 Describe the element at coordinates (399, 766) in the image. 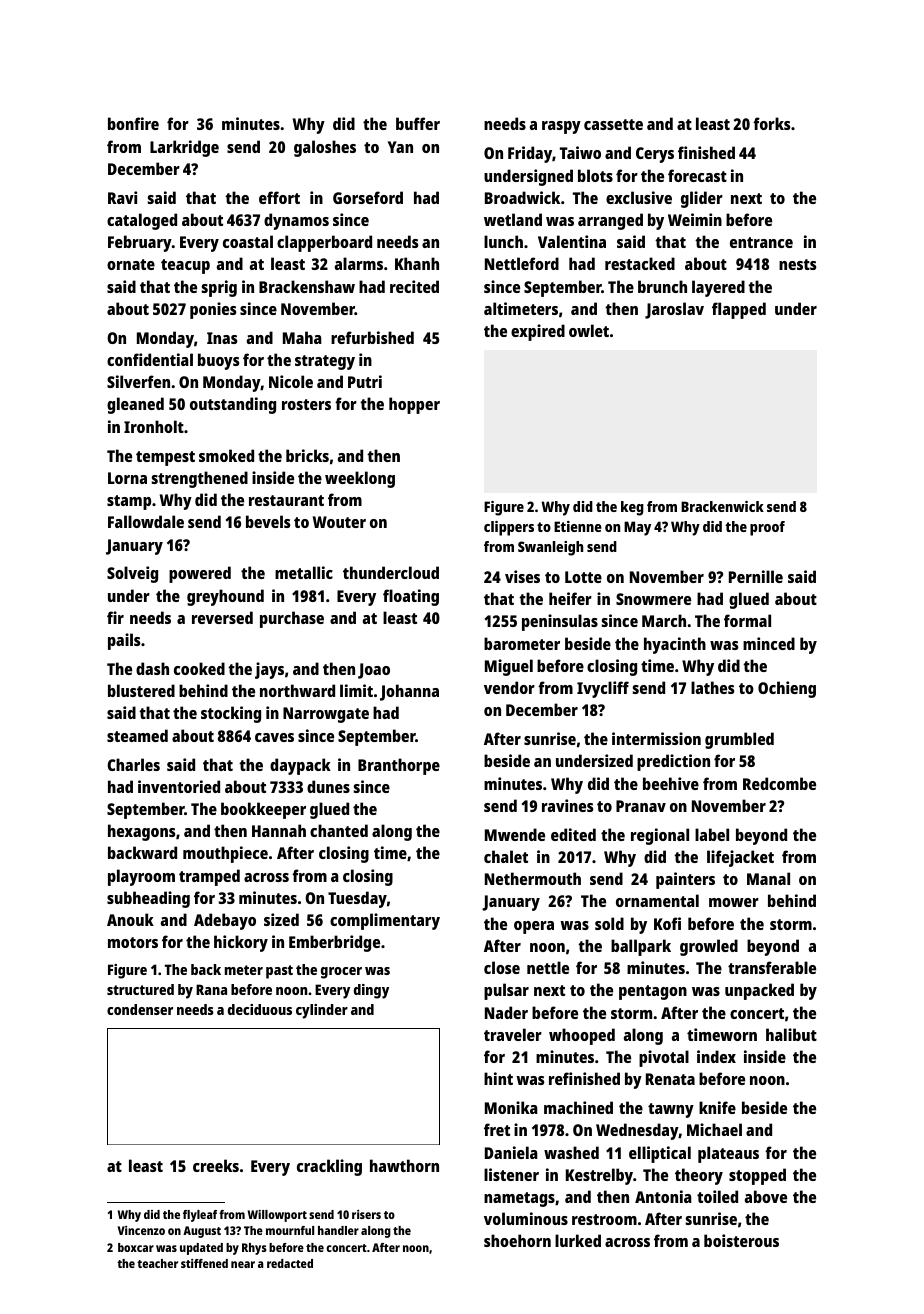

I see `Branthorpe` at that location.
